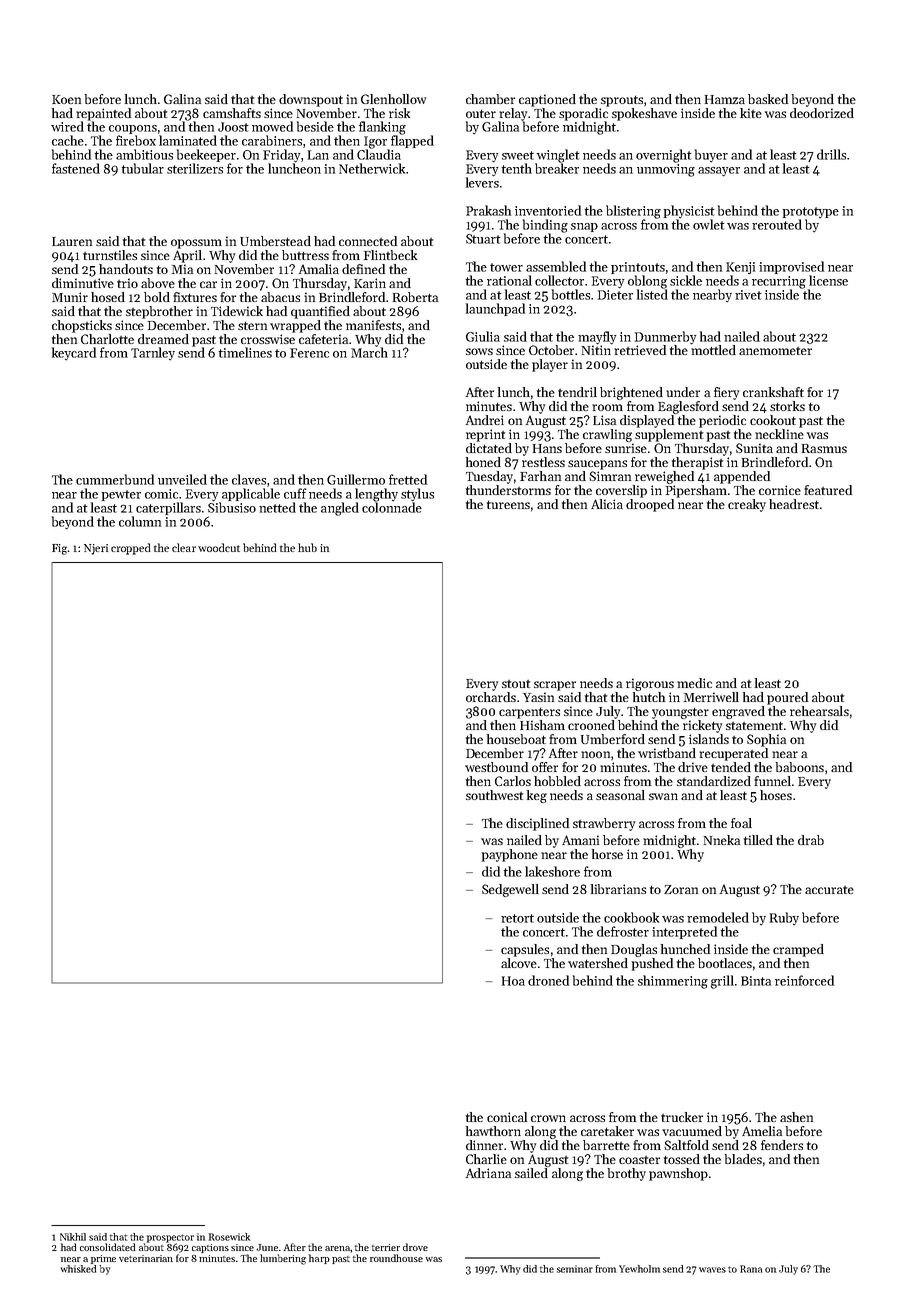  I want to click on Lauren, so click(72, 241).
